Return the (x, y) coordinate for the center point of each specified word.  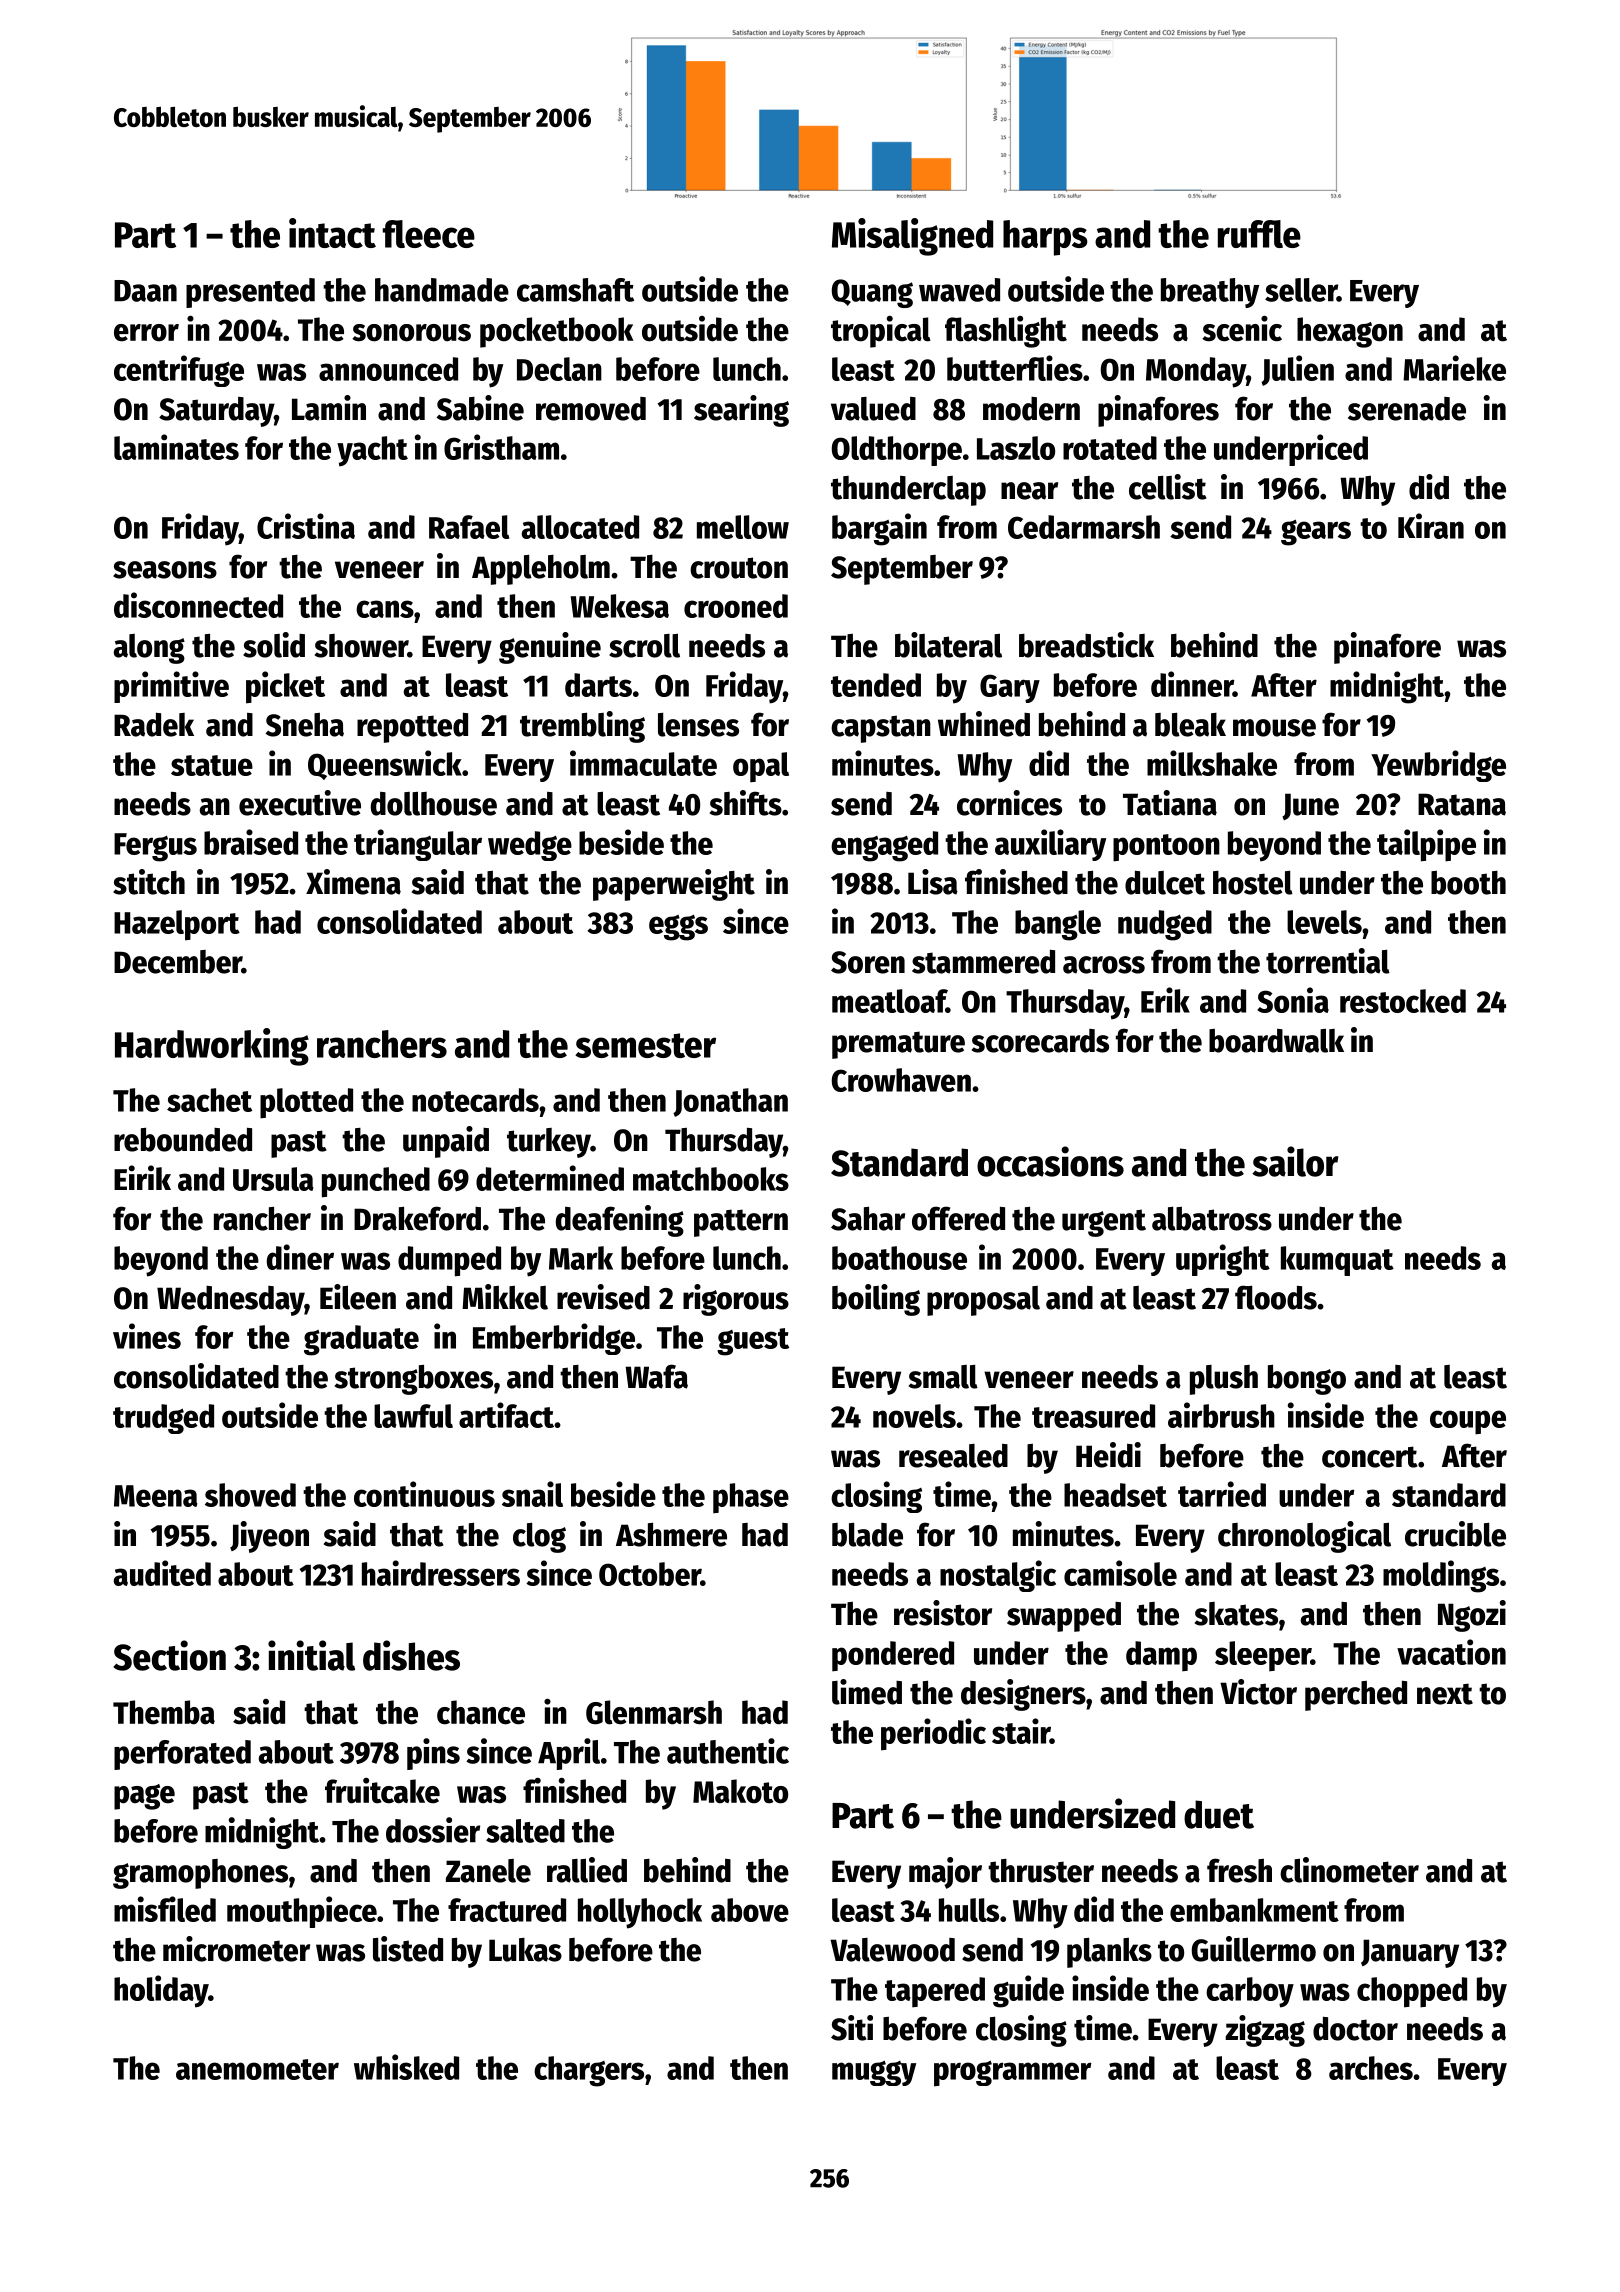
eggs (678, 927)
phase (751, 1498)
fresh (1239, 1870)
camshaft (575, 290)
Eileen (358, 1297)
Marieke (1454, 368)
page (144, 1797)
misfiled (165, 1909)
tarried (1222, 1494)
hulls (969, 1910)
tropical (881, 332)
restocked (1403, 1001)
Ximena (353, 882)
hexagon (1350, 332)
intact (332, 233)
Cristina (306, 526)
